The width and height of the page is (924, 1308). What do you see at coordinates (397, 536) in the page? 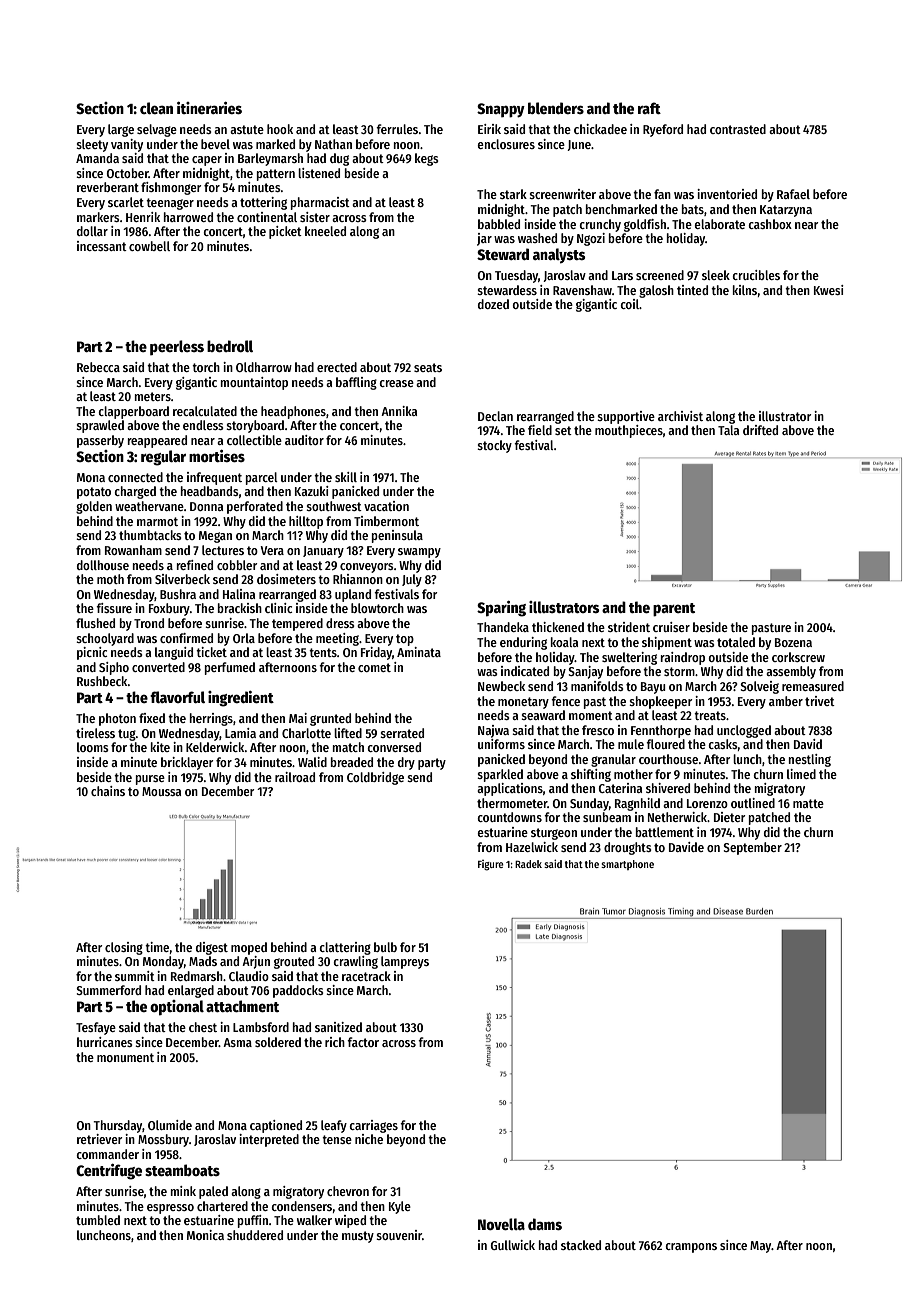
I see `peninsula` at bounding box center [397, 536].
